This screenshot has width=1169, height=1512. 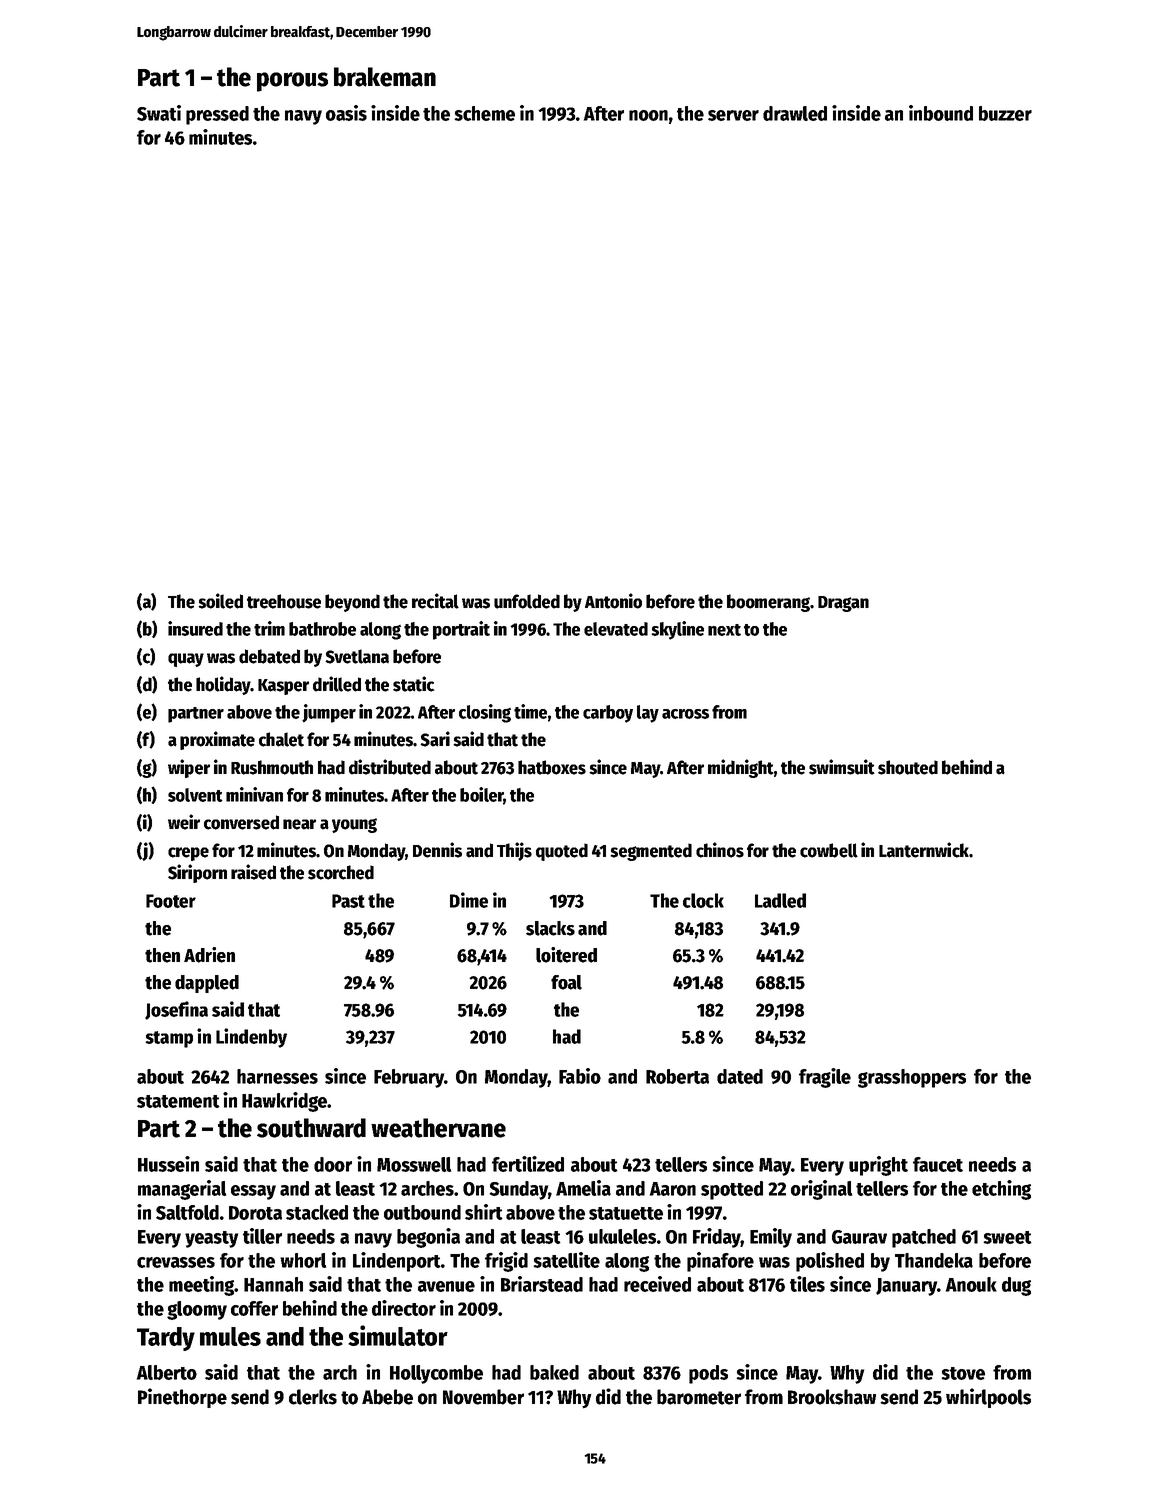 What do you see at coordinates (795, 113) in the screenshot?
I see `drawled` at bounding box center [795, 113].
